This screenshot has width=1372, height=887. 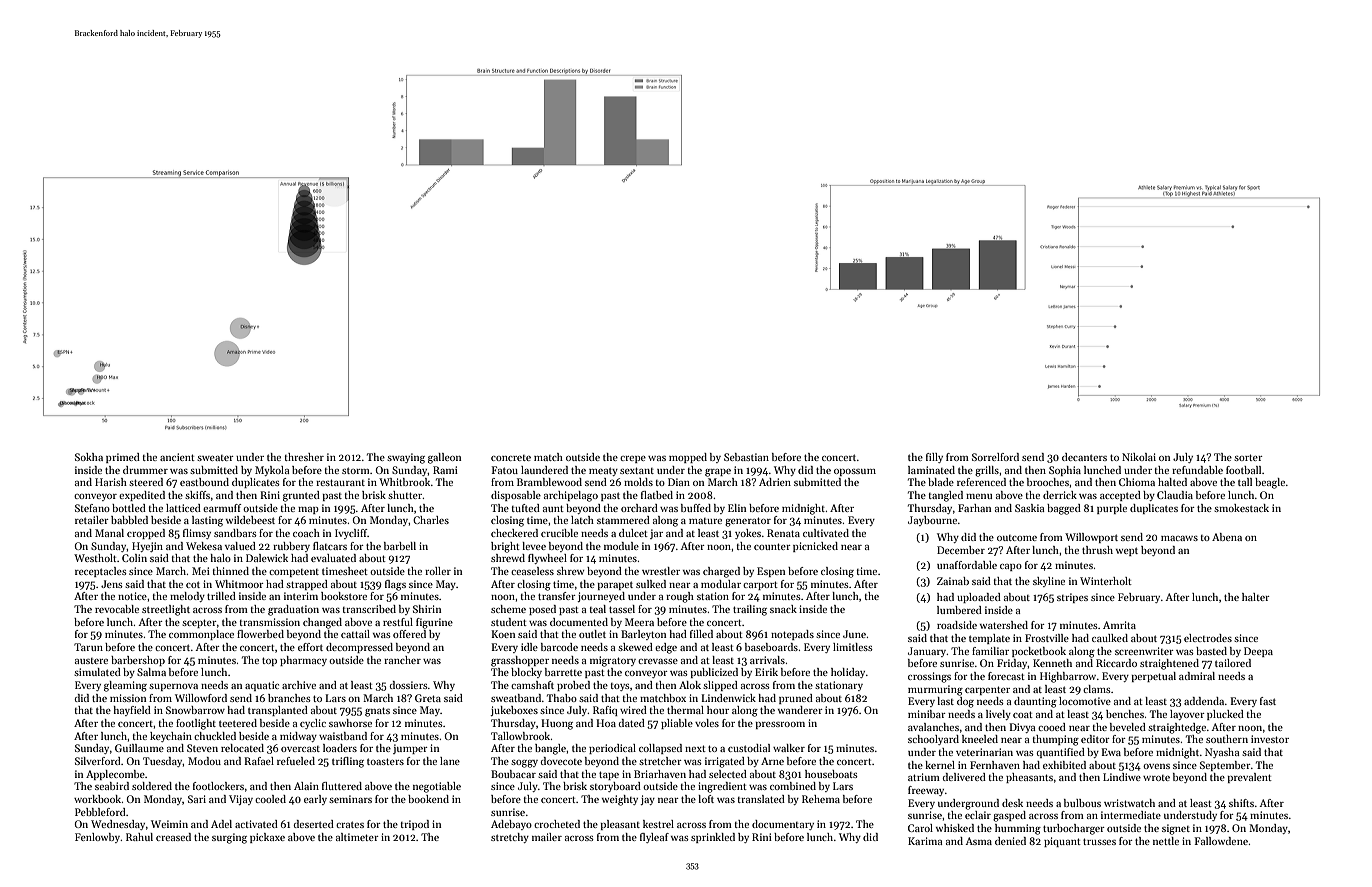 What do you see at coordinates (177, 457) in the screenshot?
I see `ancient` at bounding box center [177, 457].
